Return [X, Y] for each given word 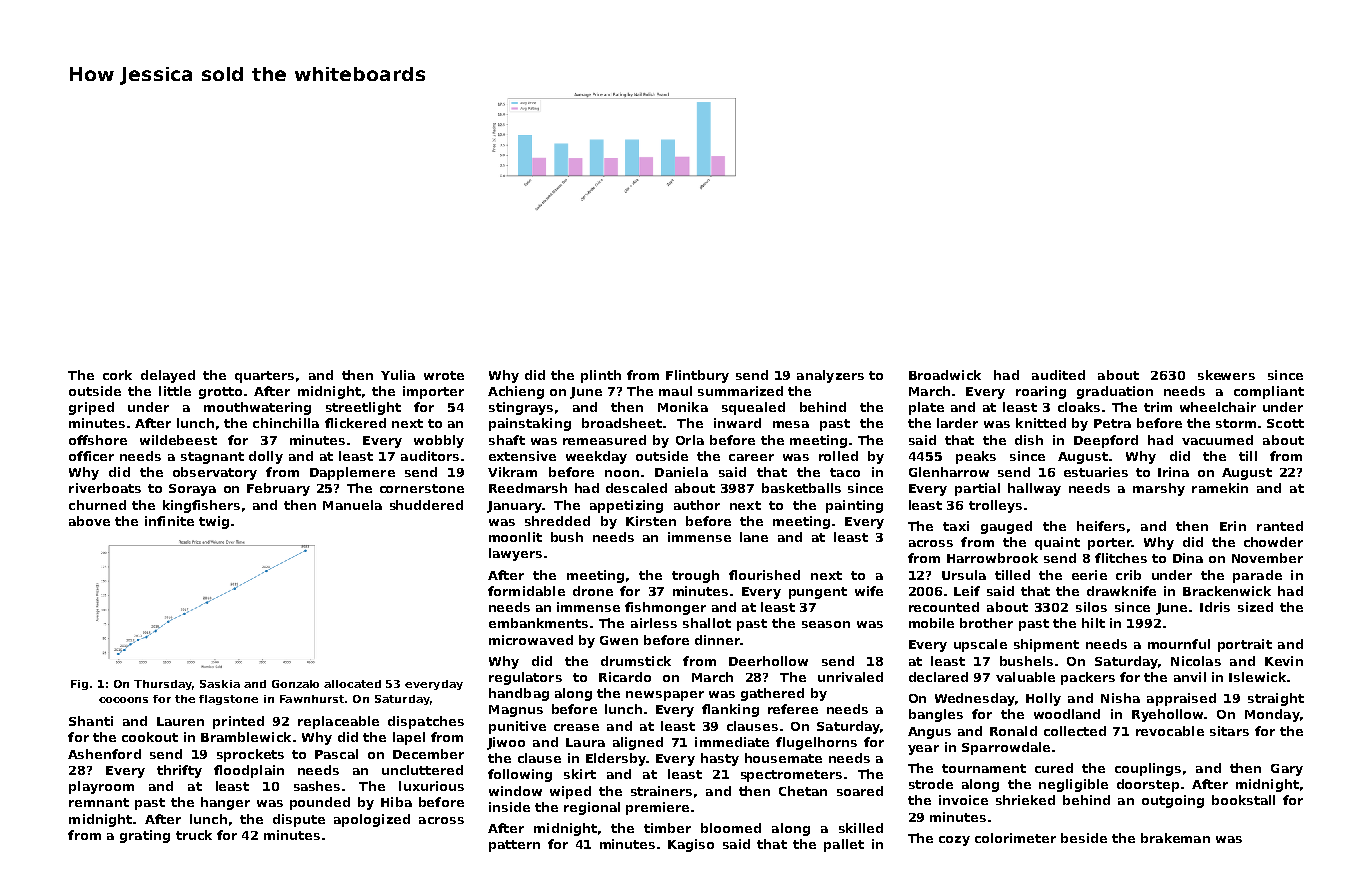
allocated [352, 684]
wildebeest [178, 440]
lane [754, 537]
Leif [967, 591]
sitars [1229, 731]
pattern [514, 846]
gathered [772, 694]
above [89, 521]
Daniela [681, 472]
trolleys [995, 506]
